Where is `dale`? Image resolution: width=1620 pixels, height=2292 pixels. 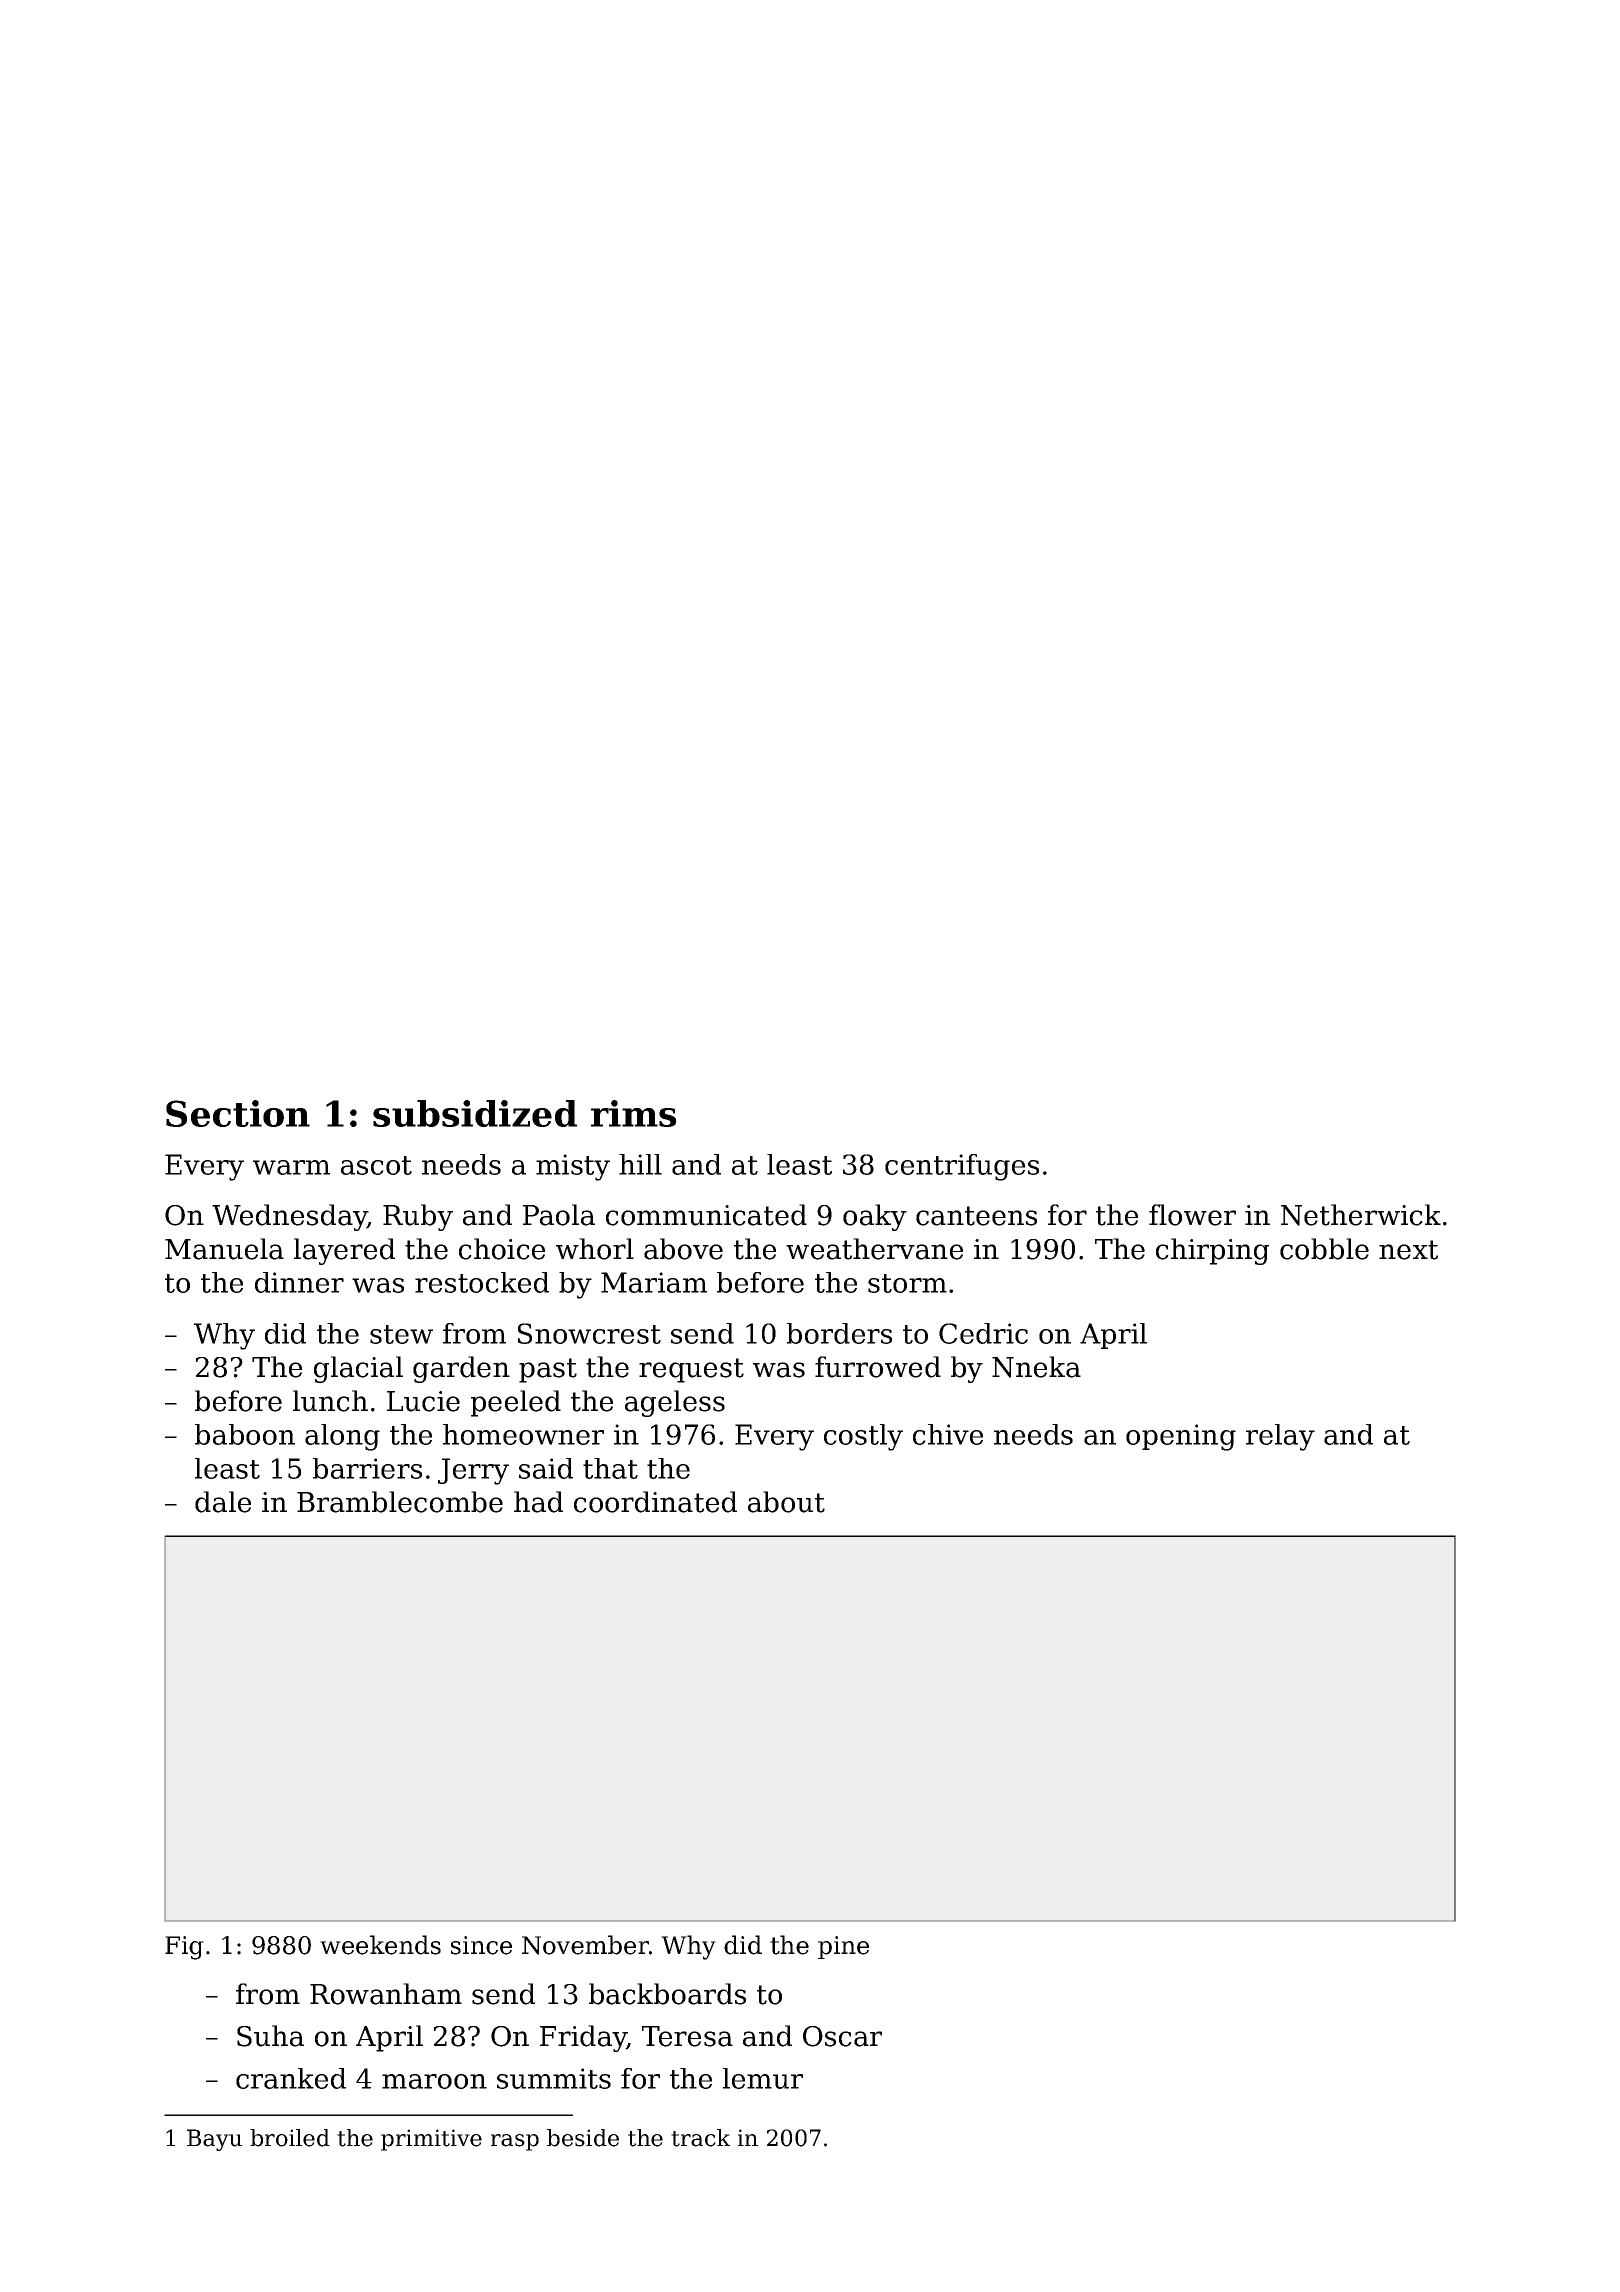
dale is located at coordinates (223, 1502).
